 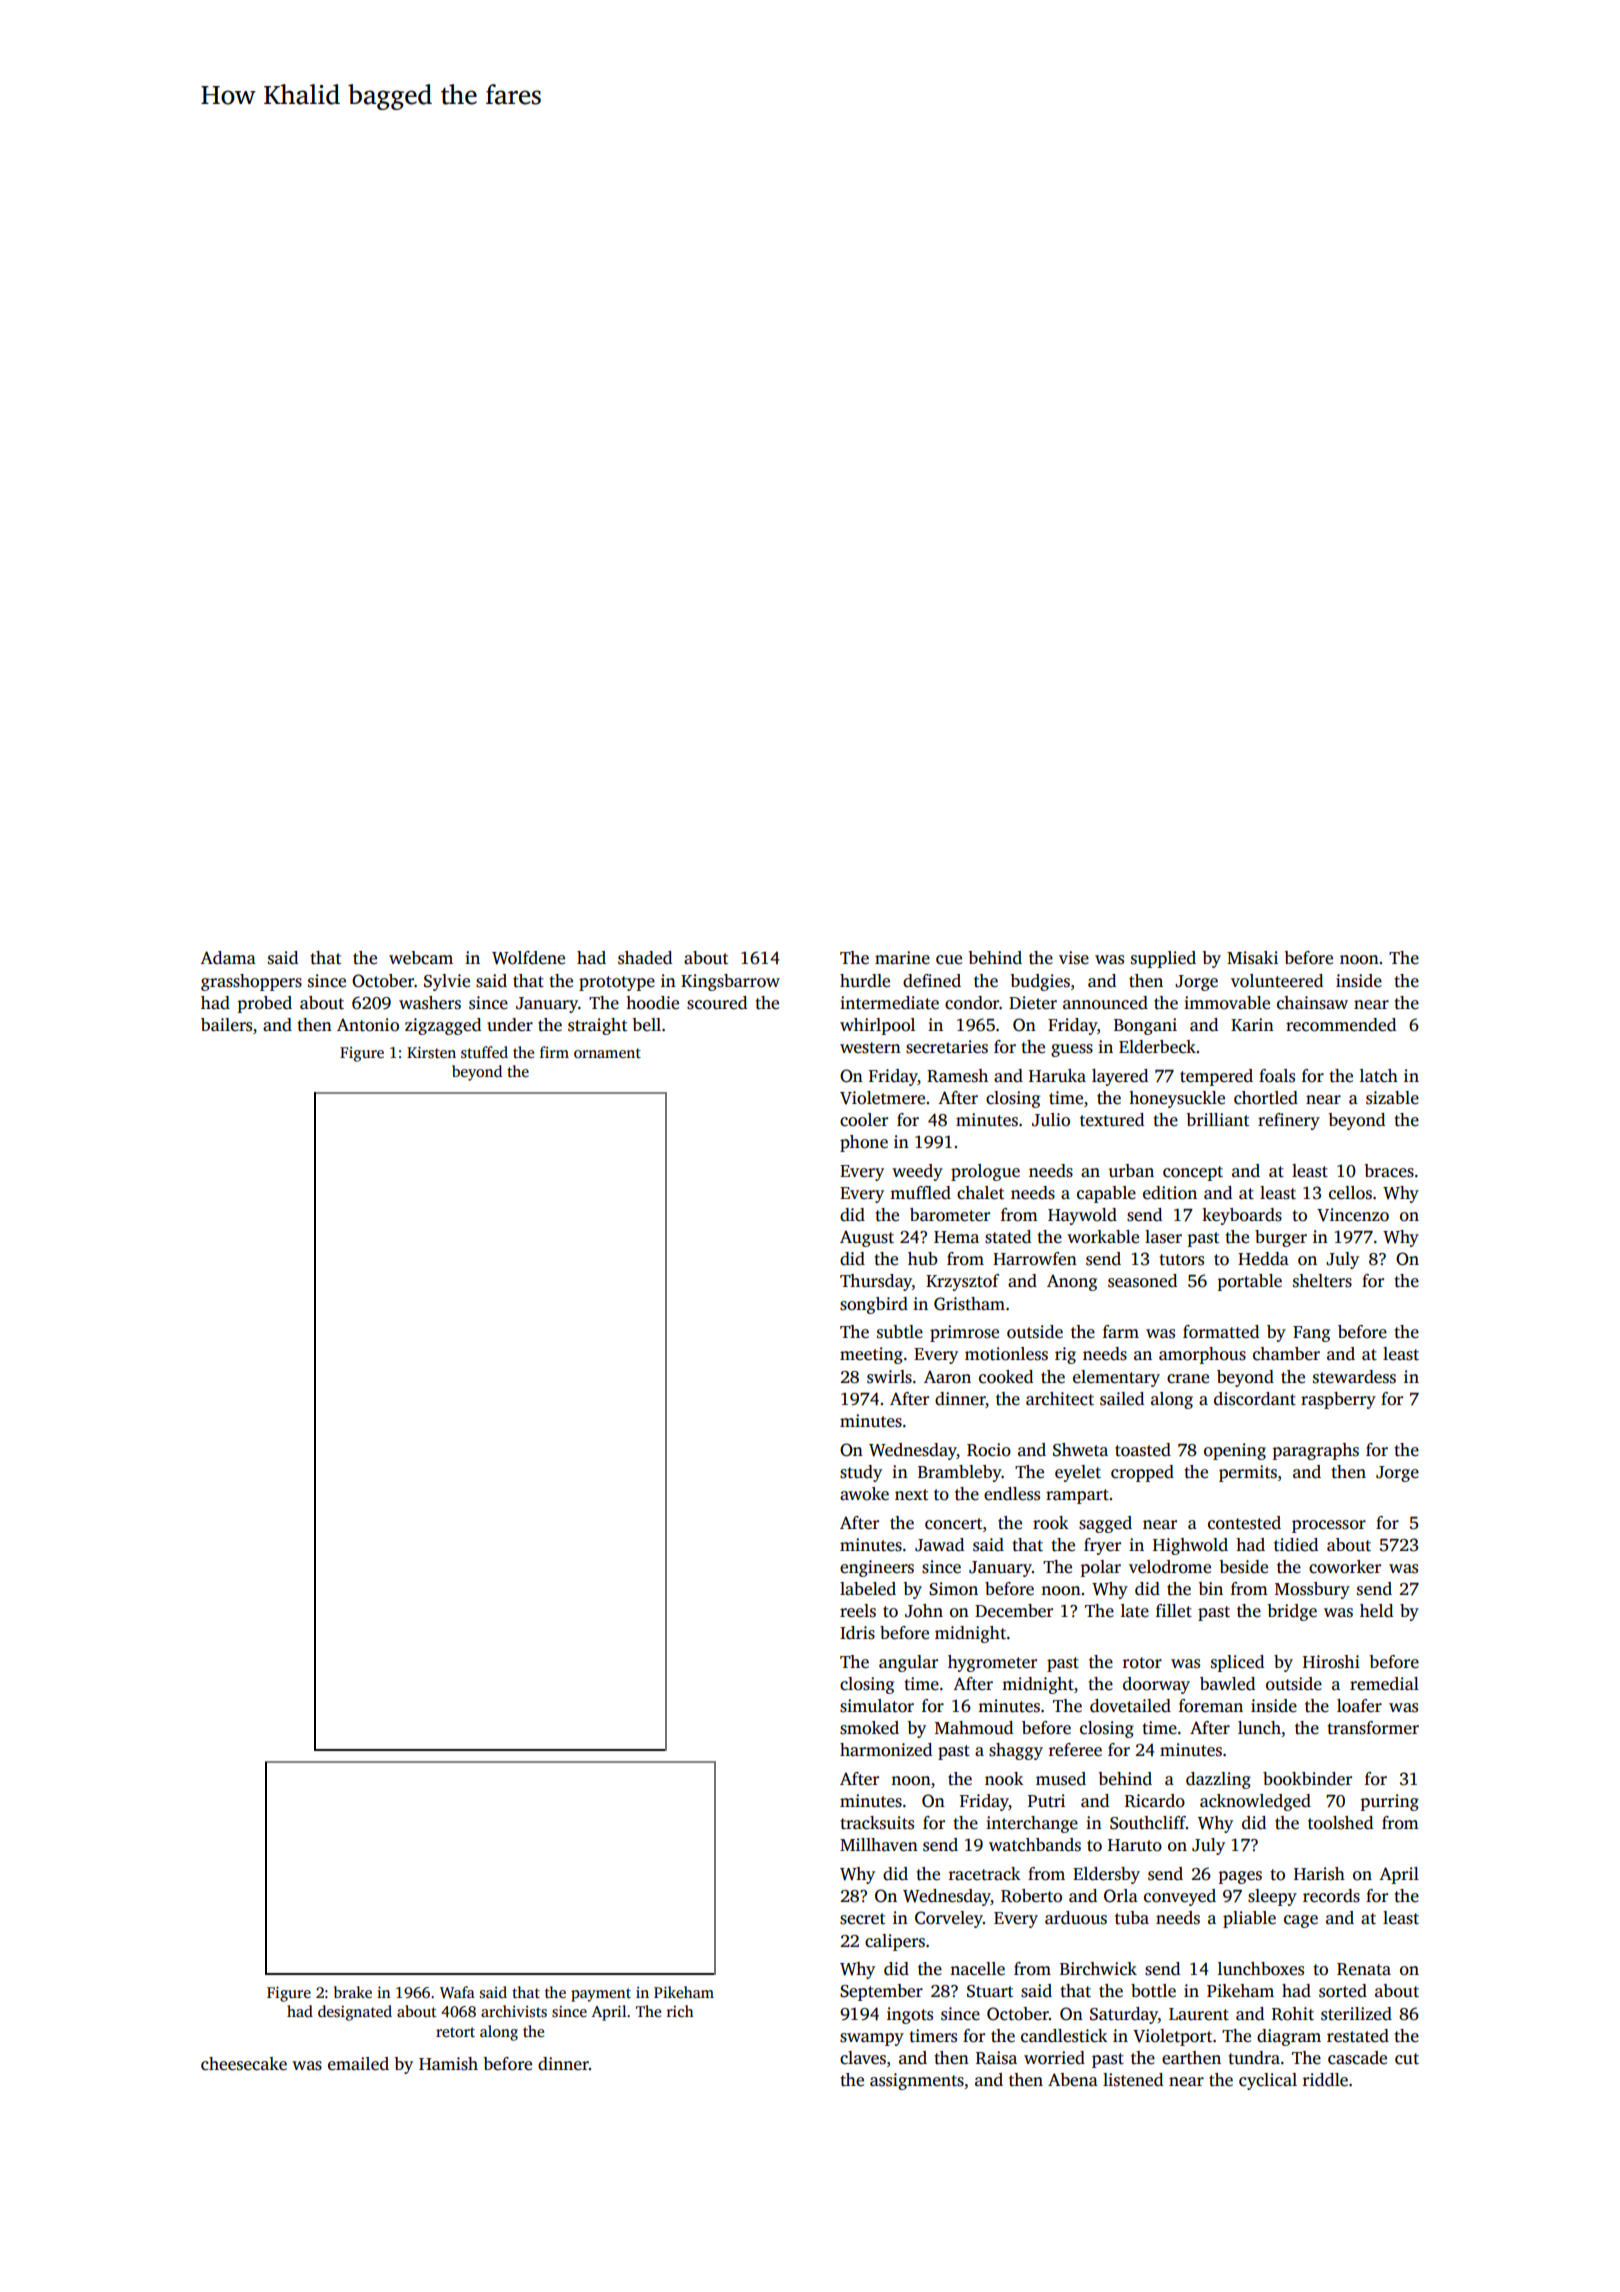 What do you see at coordinates (1163, 959) in the screenshot?
I see `supplied` at bounding box center [1163, 959].
